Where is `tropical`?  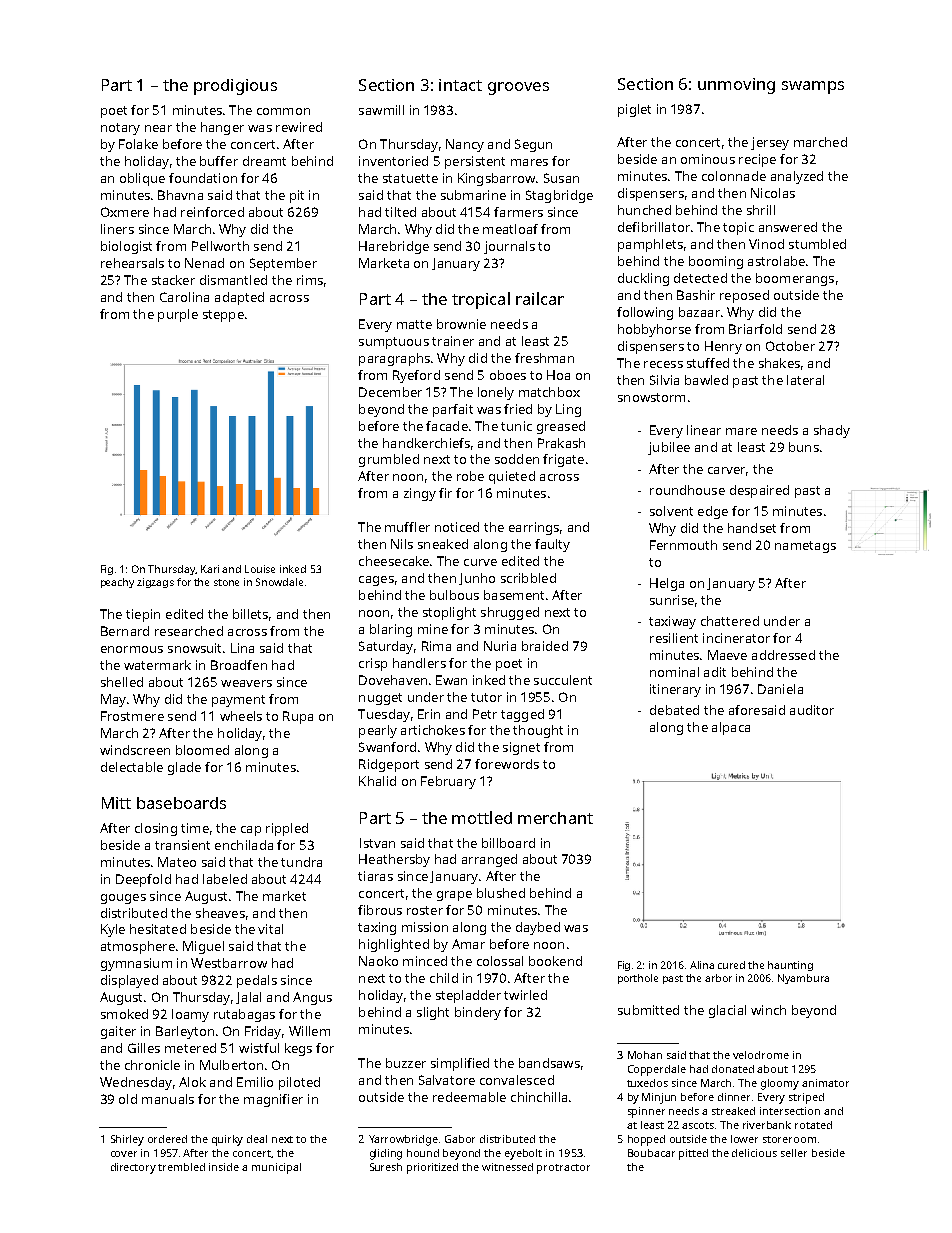
tropical is located at coordinates (481, 300).
